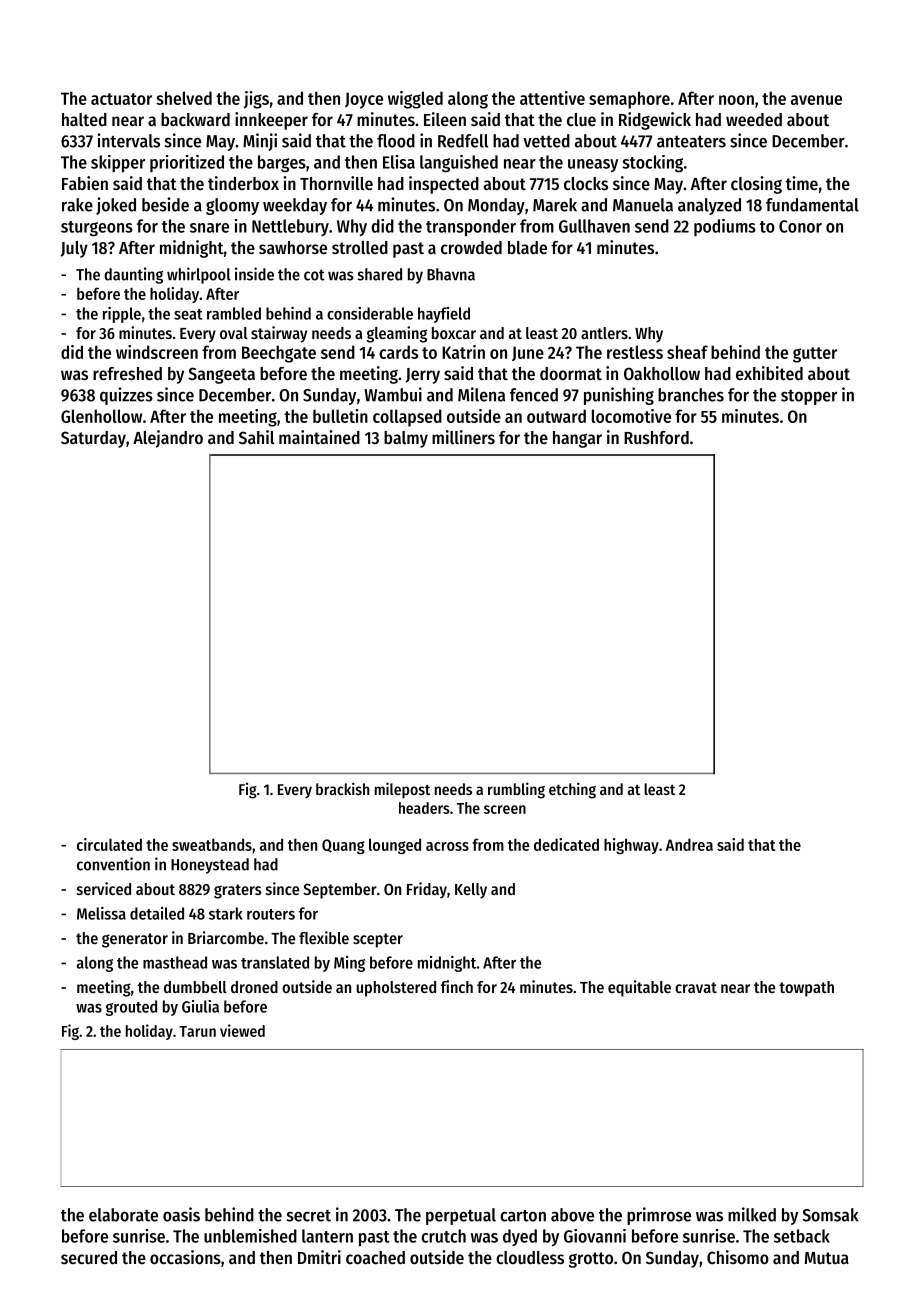 The image size is (924, 1308). Describe the element at coordinates (552, 98) in the screenshot. I see `attentive` at that location.
